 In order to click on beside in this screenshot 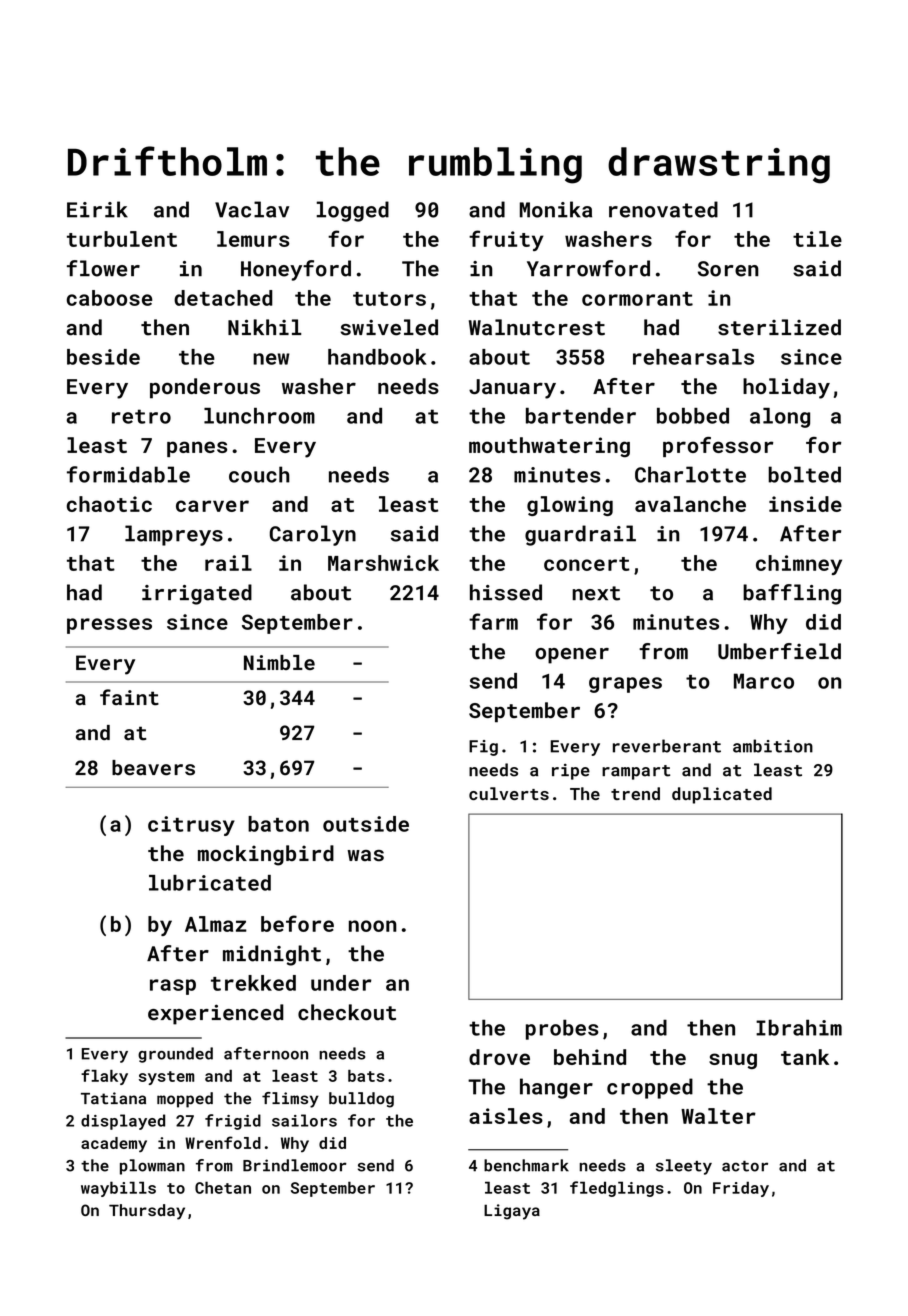, I will do `click(103, 357)`.
